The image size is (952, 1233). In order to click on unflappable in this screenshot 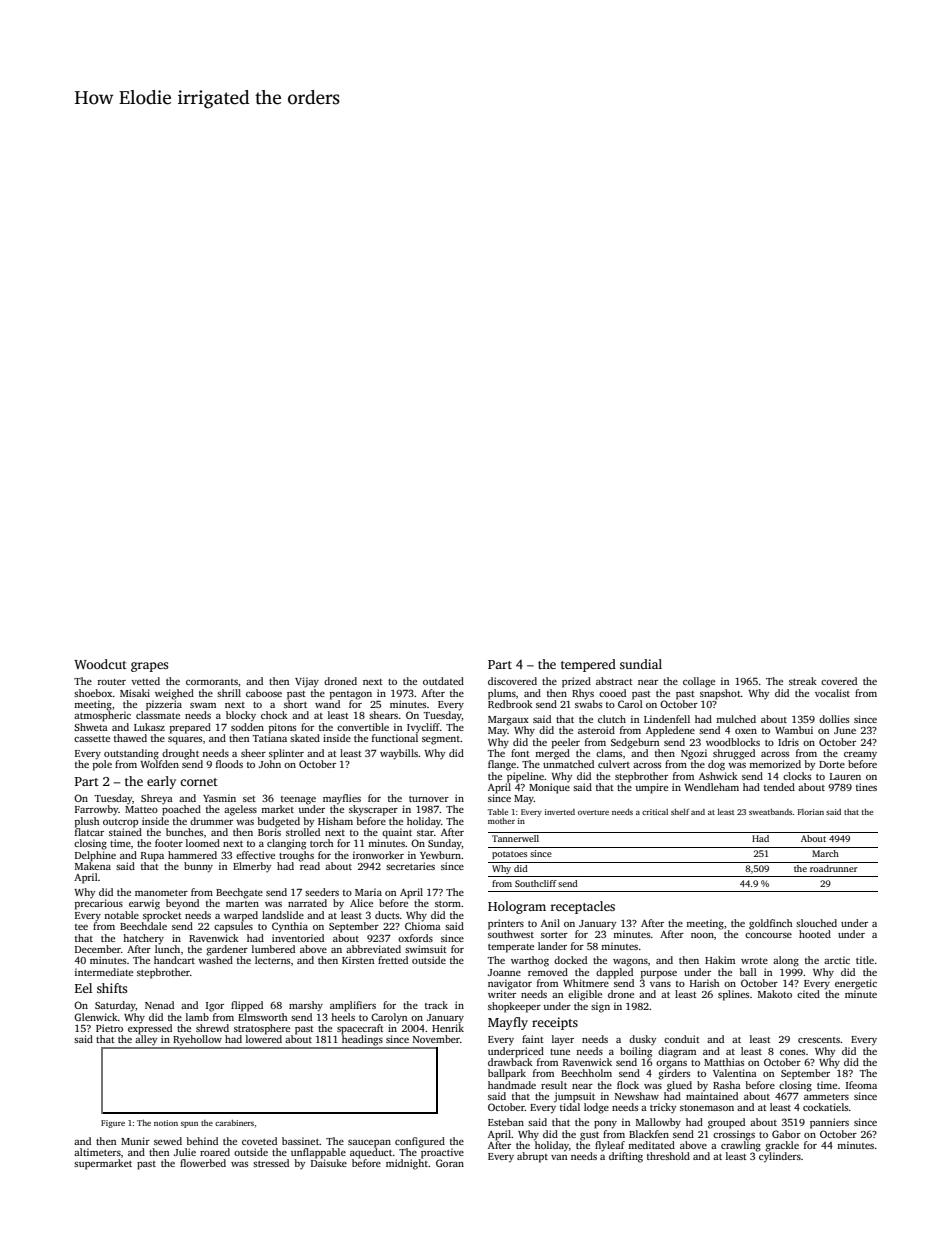, I will do `click(318, 1153)`.
